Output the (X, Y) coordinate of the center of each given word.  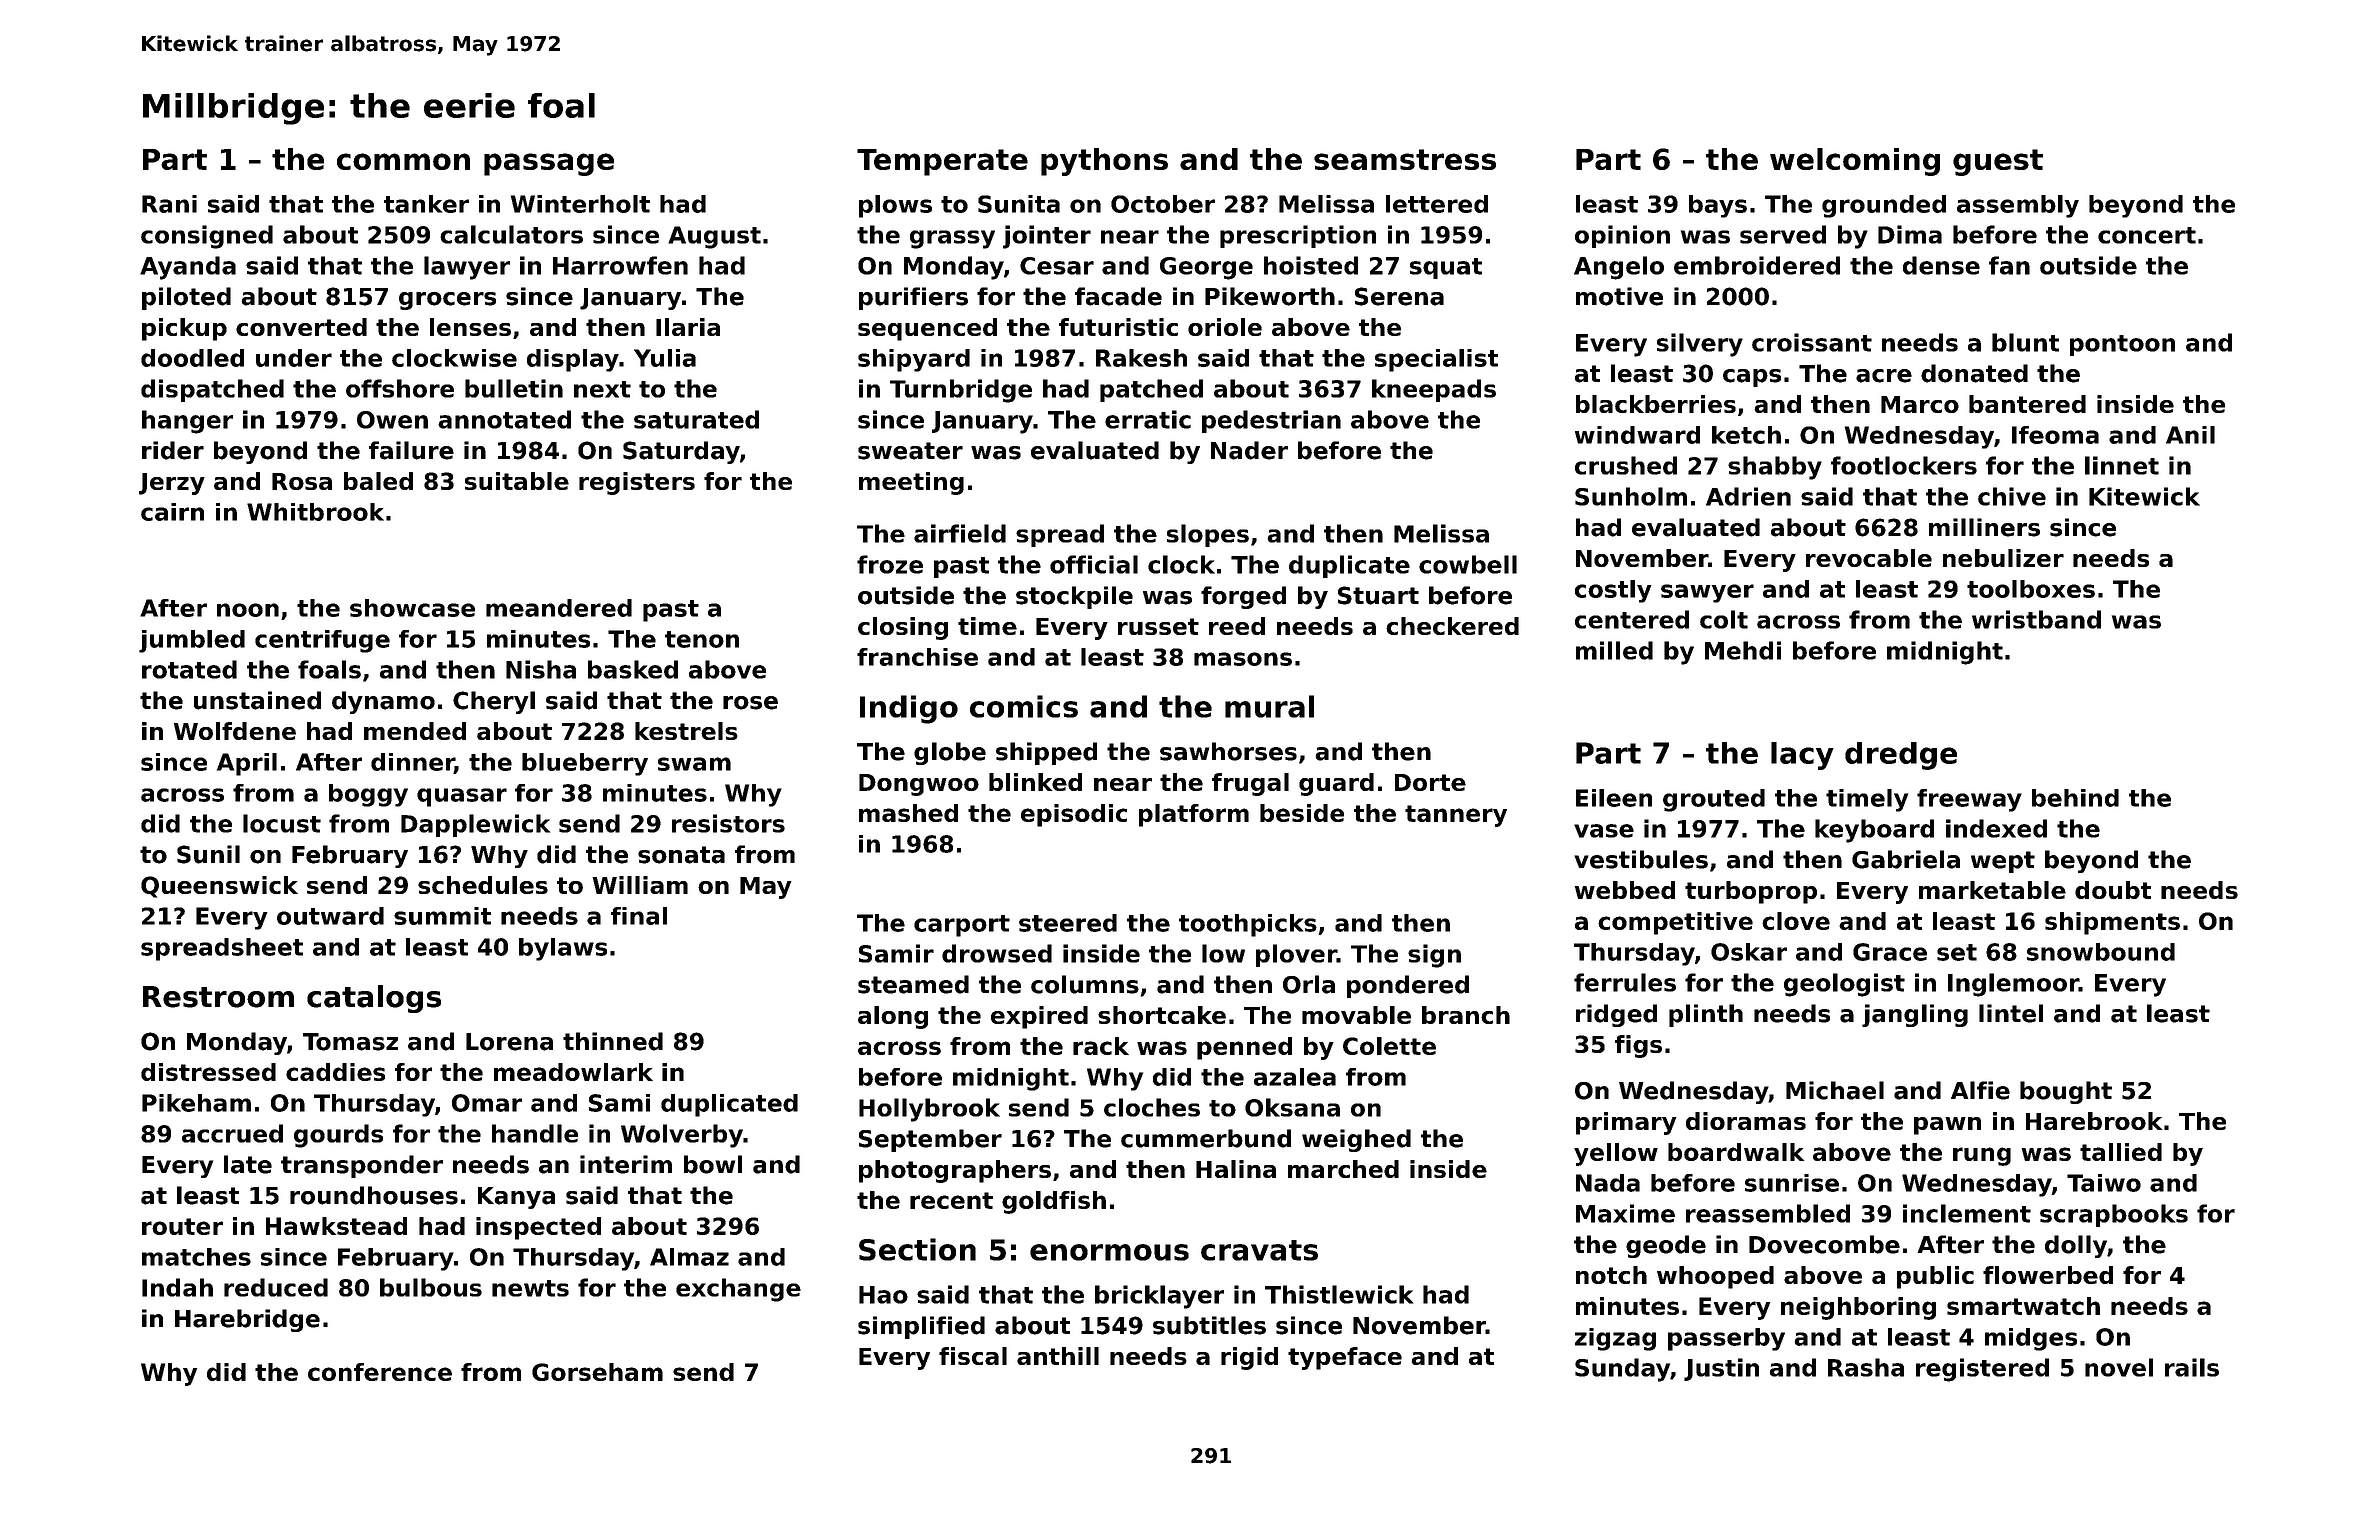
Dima (1910, 234)
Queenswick (219, 887)
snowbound (2101, 952)
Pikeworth (1270, 296)
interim (626, 1164)
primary (1626, 1123)
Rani (169, 204)
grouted (1714, 800)
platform (1194, 815)
